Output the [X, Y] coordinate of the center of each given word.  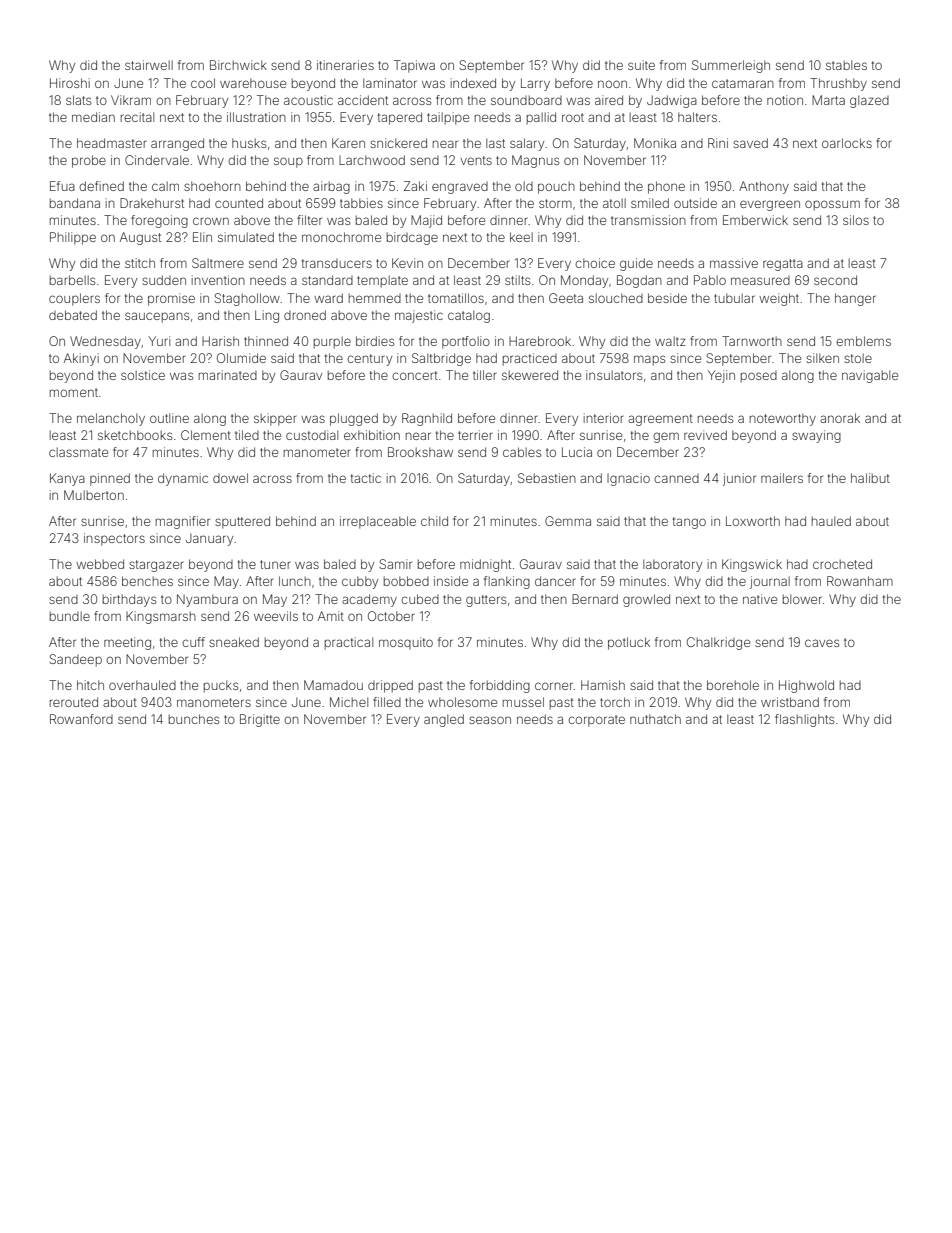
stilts [517, 280]
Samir [395, 564]
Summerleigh [731, 66]
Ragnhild [427, 419]
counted [239, 203]
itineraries [345, 65]
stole [858, 358]
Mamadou [333, 685]
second [835, 280]
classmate [78, 452]
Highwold [806, 686]
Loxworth [753, 521]
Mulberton [94, 495]
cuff [193, 642]
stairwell [149, 65]
